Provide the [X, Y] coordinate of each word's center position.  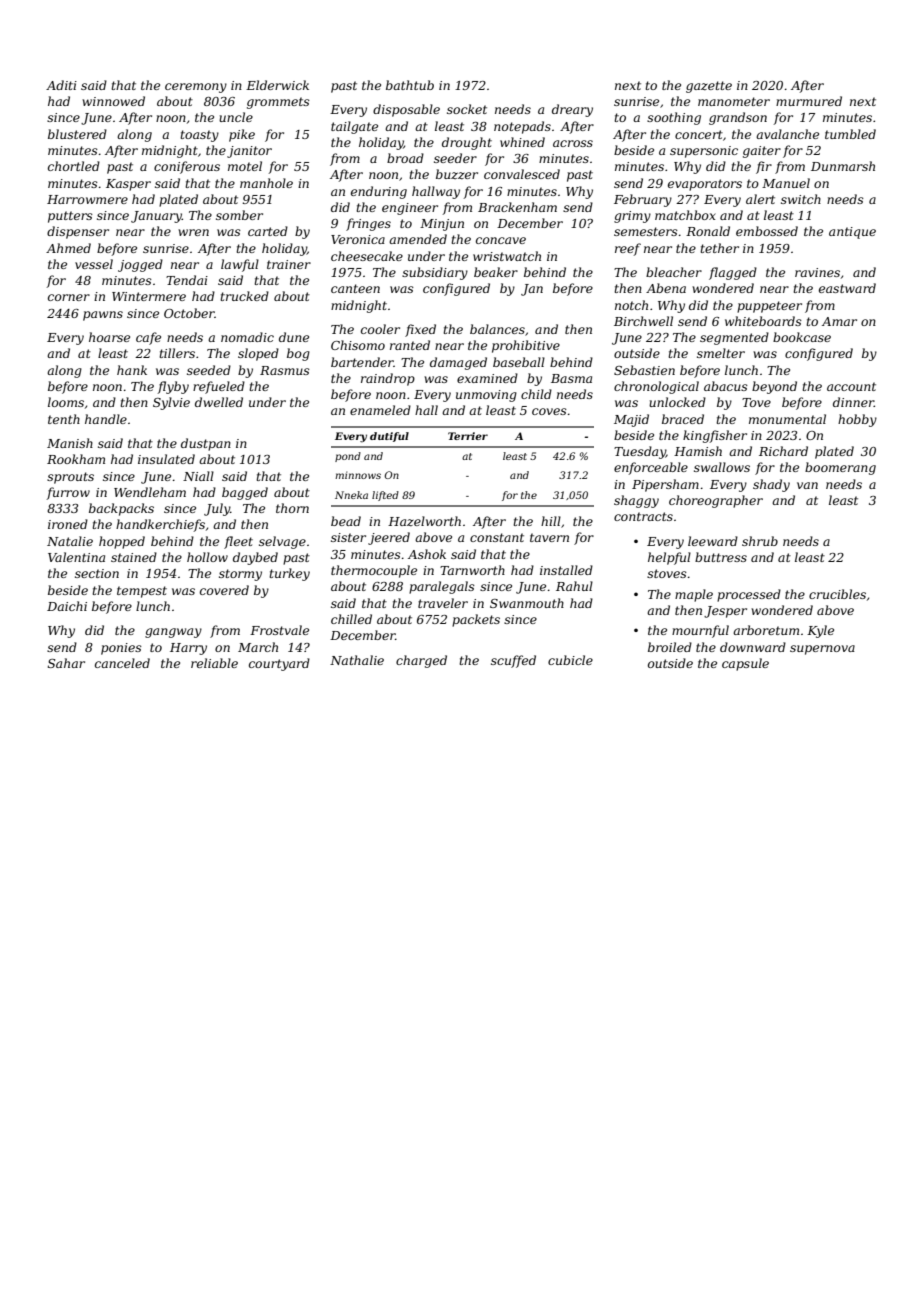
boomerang [840, 468]
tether [719, 248]
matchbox [685, 215]
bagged [245, 493]
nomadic [247, 337]
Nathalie [357, 660]
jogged [140, 265]
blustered [77, 134]
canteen [355, 288]
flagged [733, 273]
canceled [122, 663]
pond [348, 457]
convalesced [522, 174]
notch [631, 305]
